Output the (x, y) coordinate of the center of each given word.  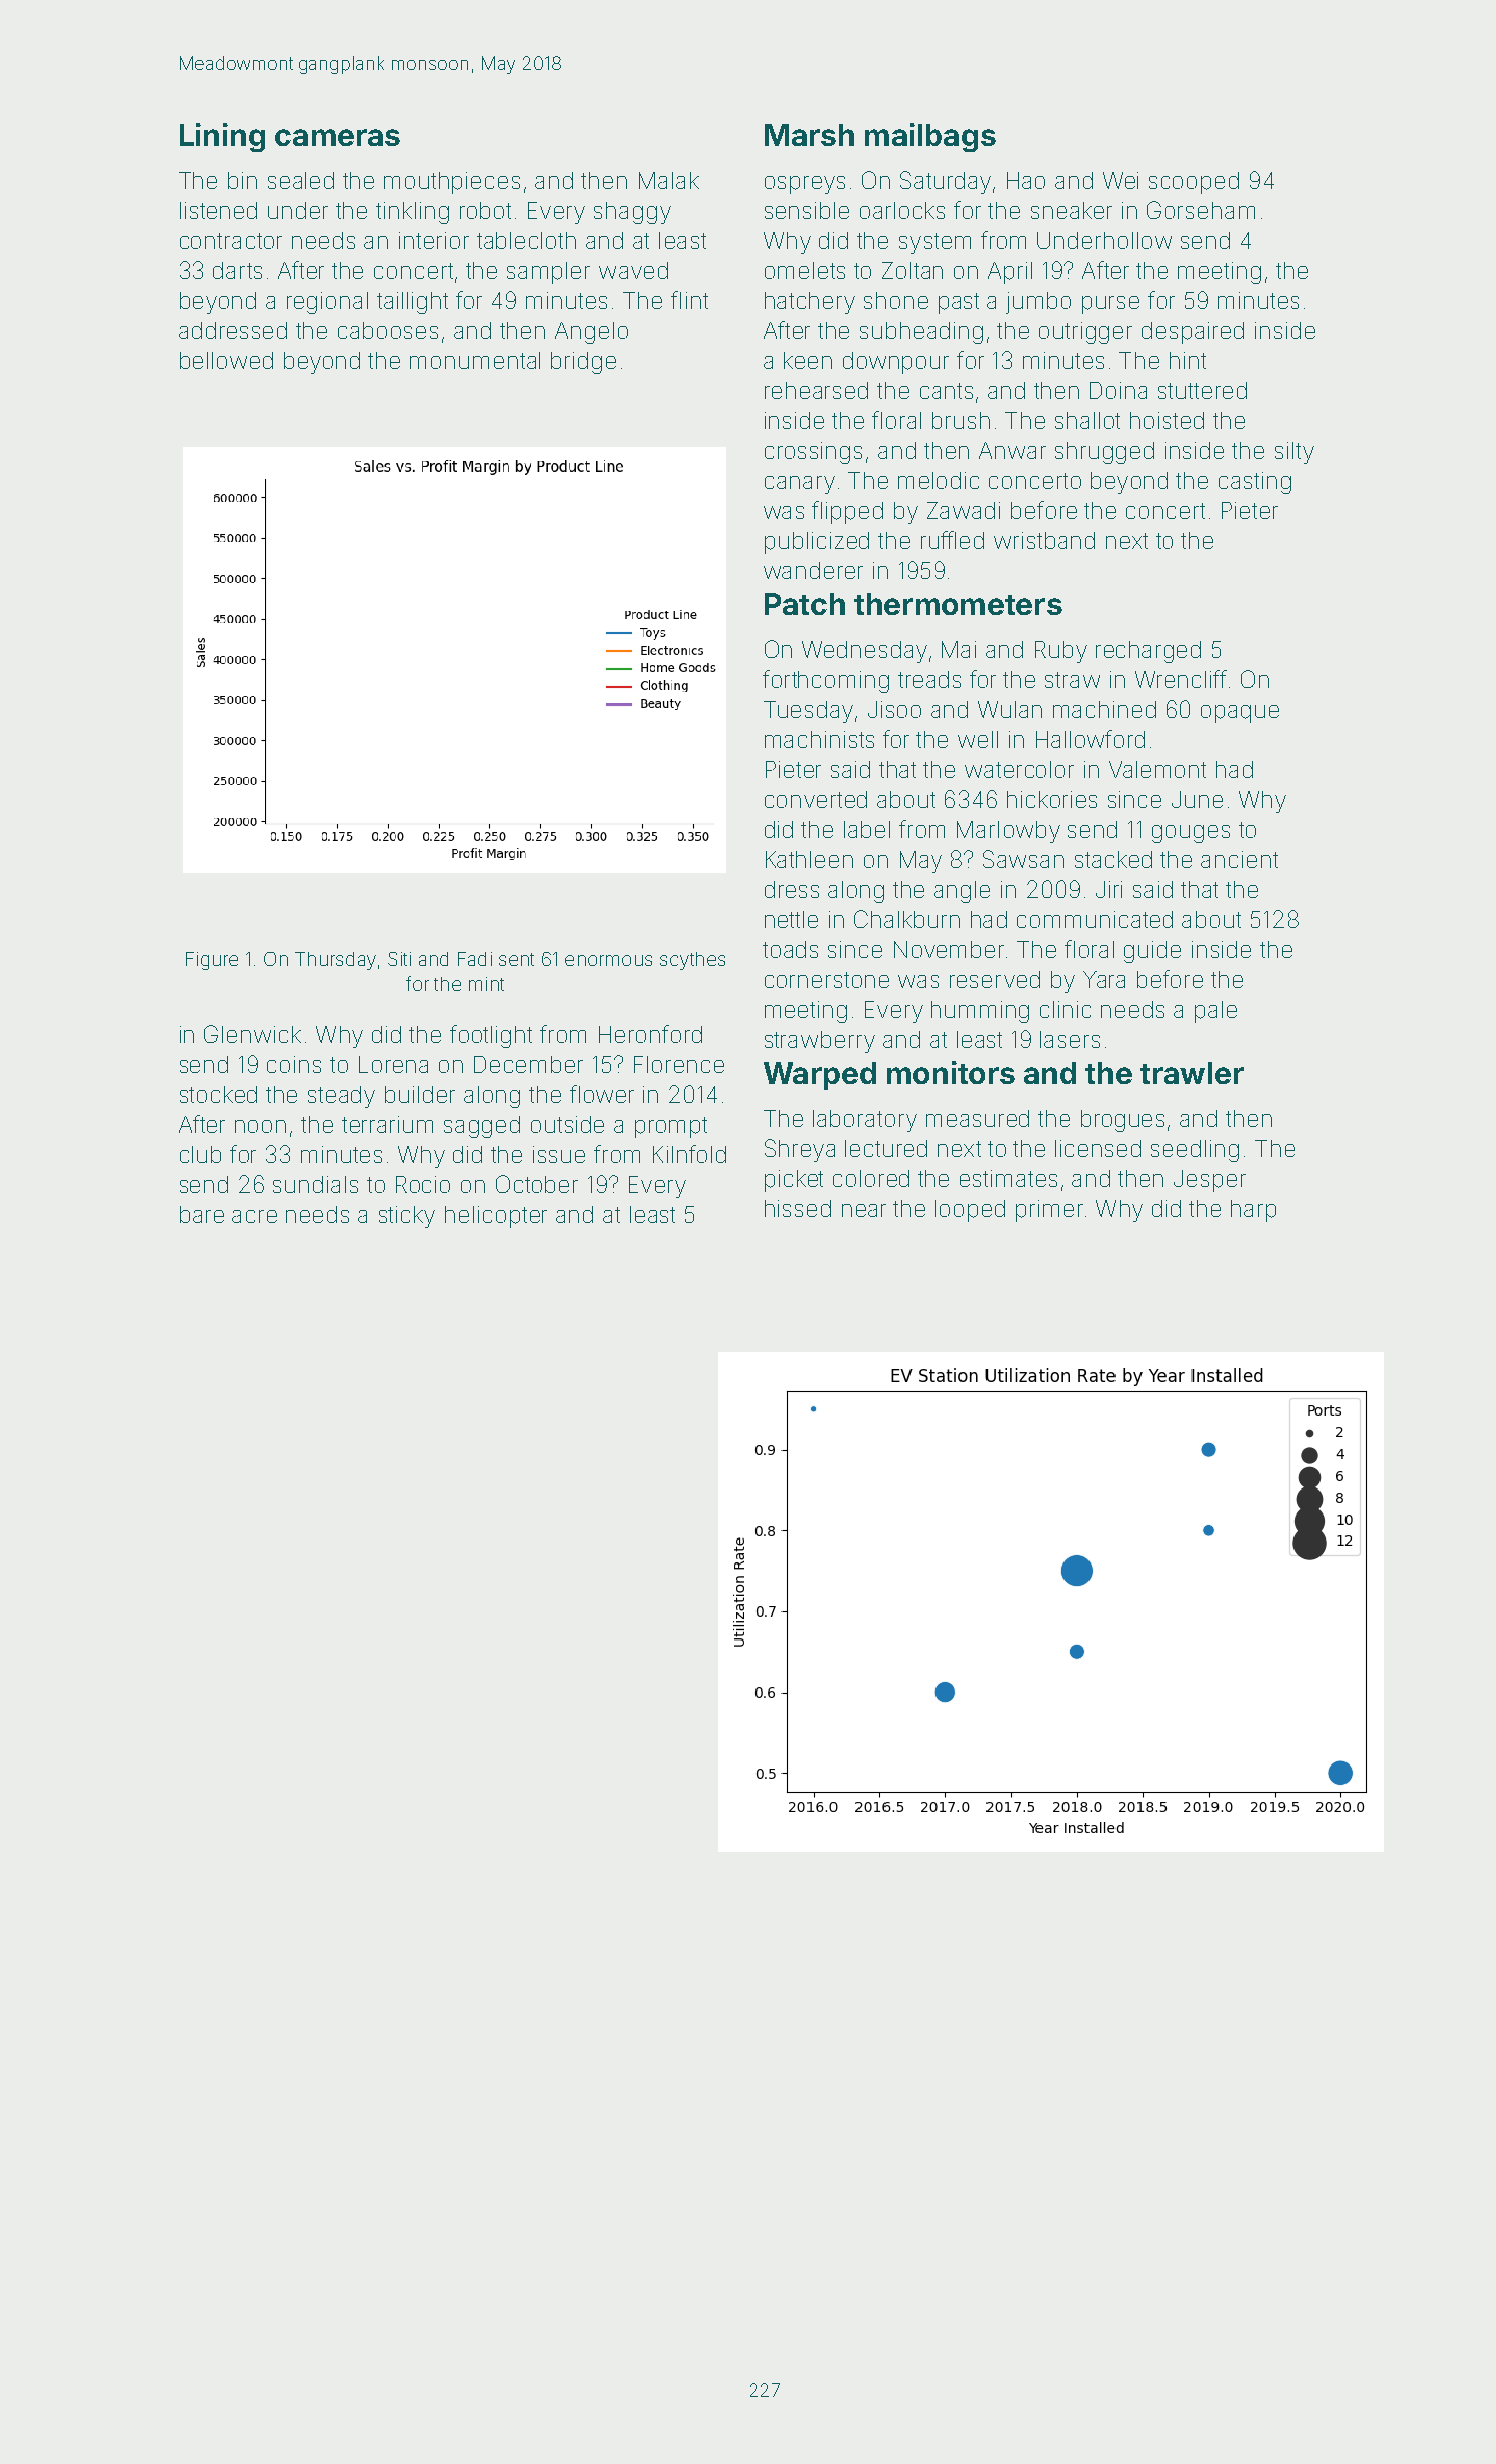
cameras (337, 137)
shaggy (632, 213)
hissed (798, 1208)
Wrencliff (1181, 679)
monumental (475, 360)
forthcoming (826, 681)
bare (202, 1214)
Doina (1118, 390)
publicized (817, 543)
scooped (1194, 183)
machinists (819, 739)
